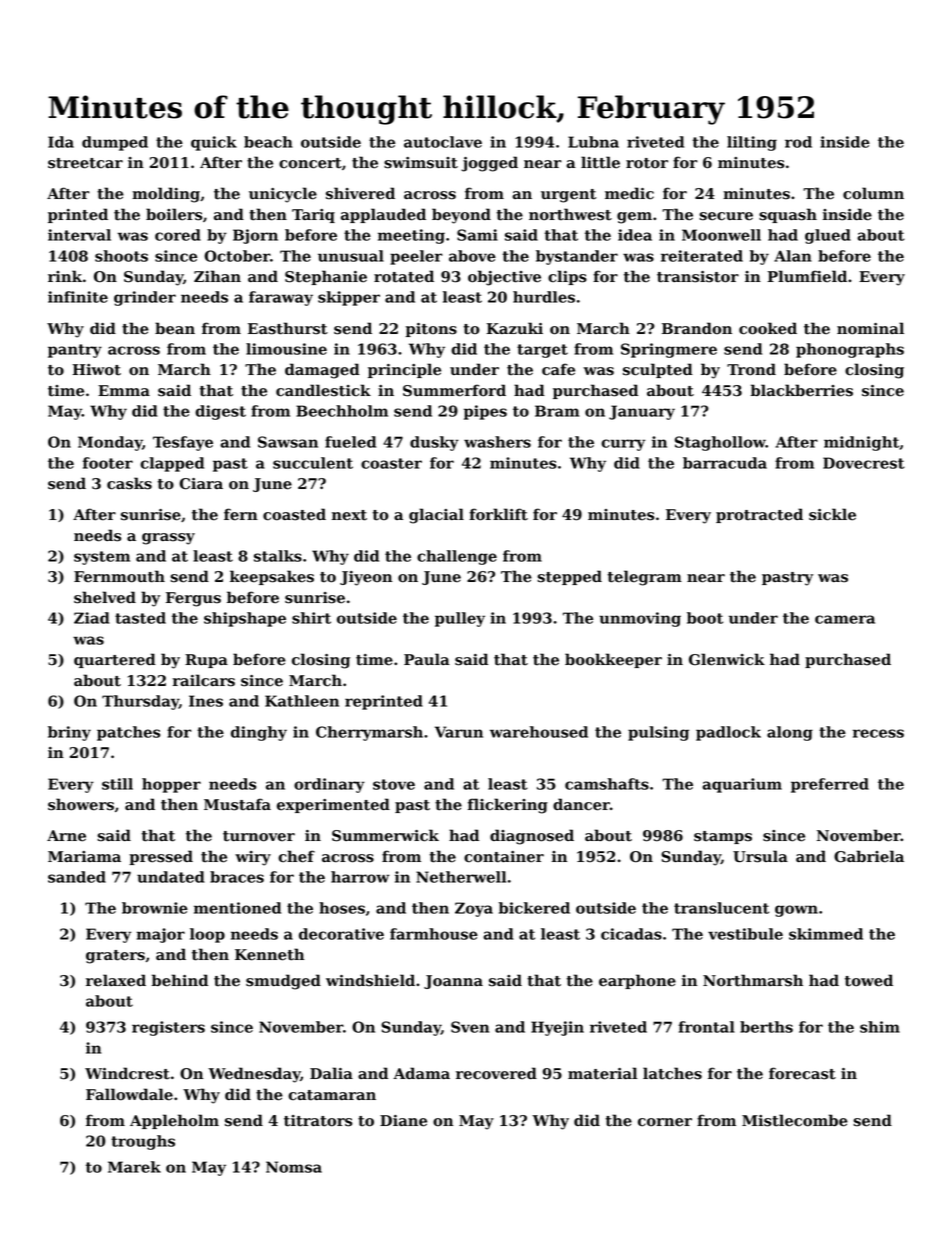 The image size is (952, 1233). I want to click on material, so click(602, 1073).
